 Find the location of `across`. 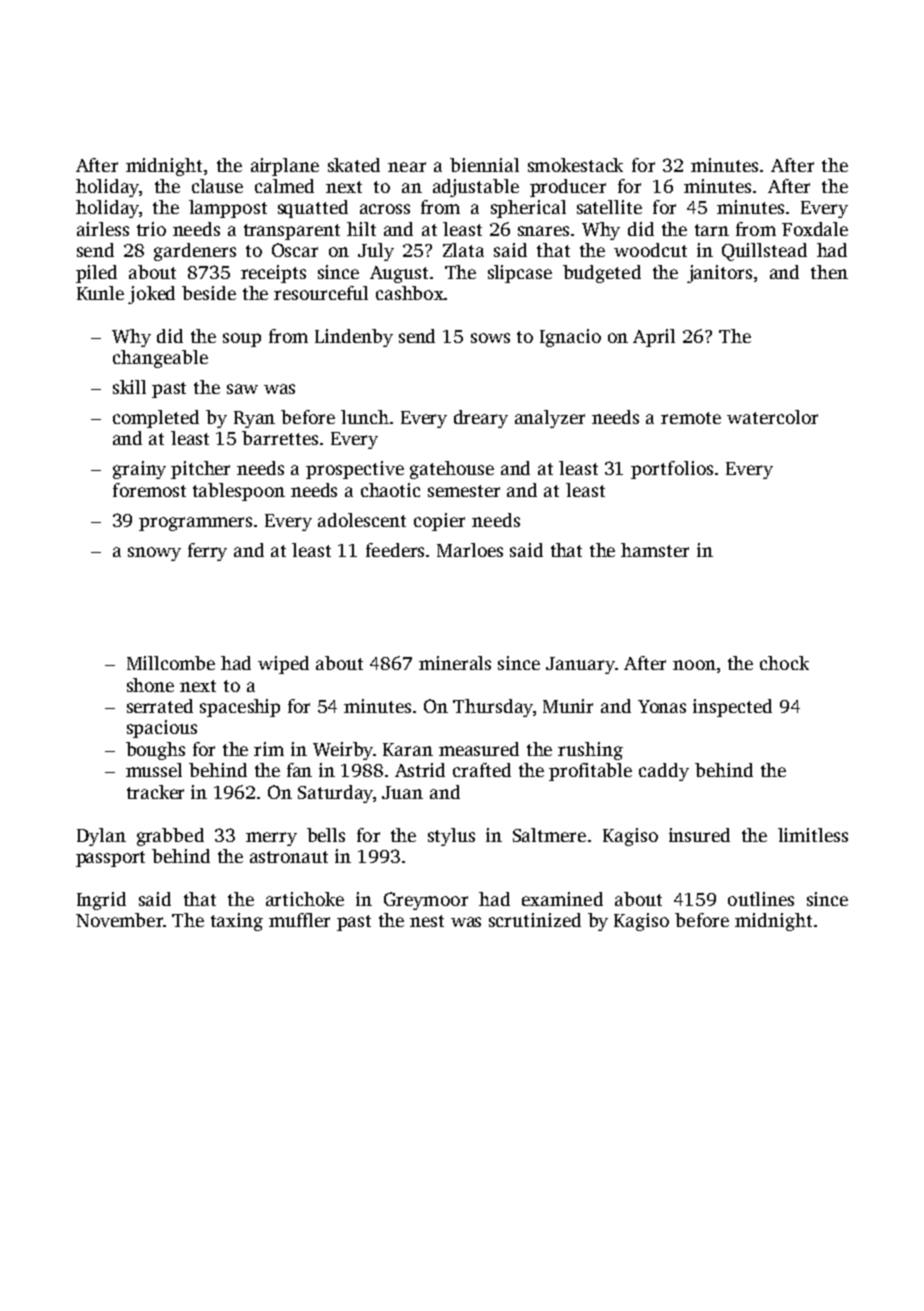

across is located at coordinates (385, 209).
